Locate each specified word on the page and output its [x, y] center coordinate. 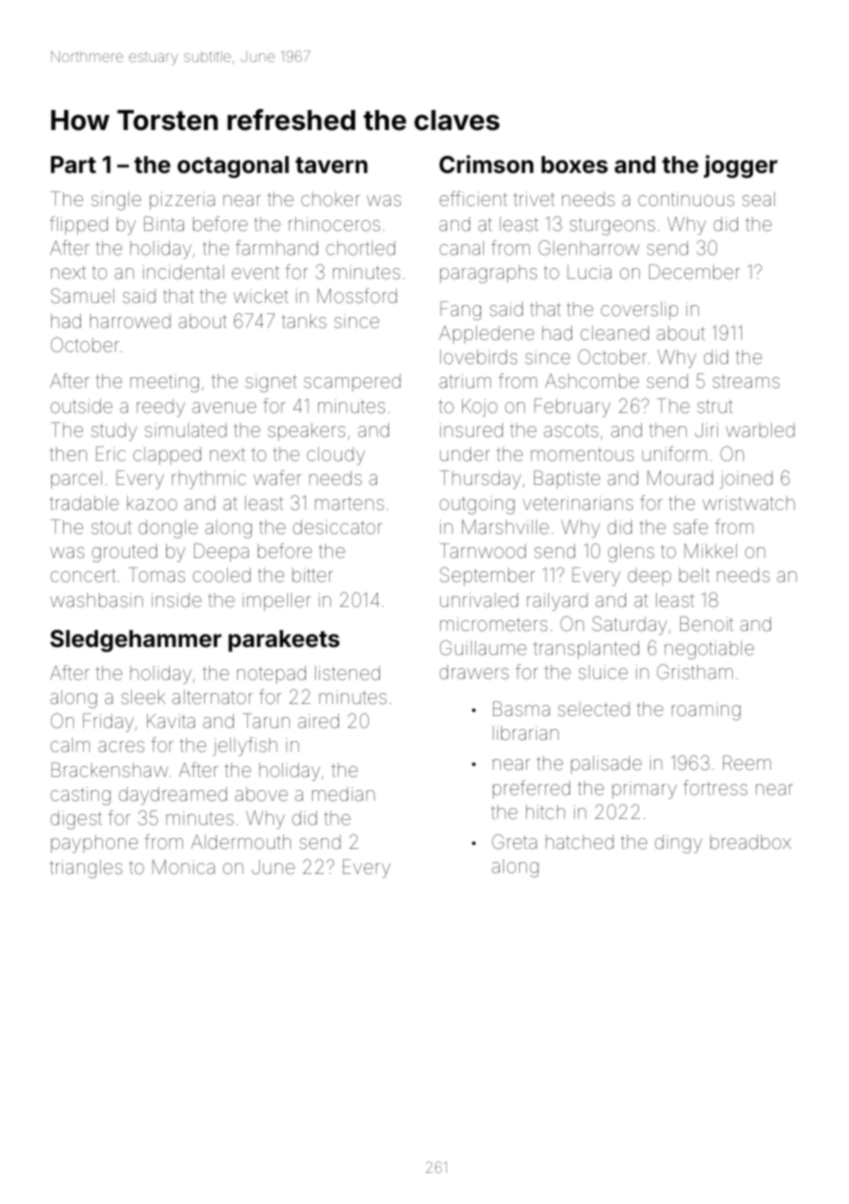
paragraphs [488, 274]
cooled [222, 575]
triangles [86, 869]
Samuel [82, 295]
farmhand [277, 247]
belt [694, 575]
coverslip [639, 311]
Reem [747, 762]
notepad [271, 675]
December [694, 271]
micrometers [493, 624]
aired [318, 721]
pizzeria [182, 201]
